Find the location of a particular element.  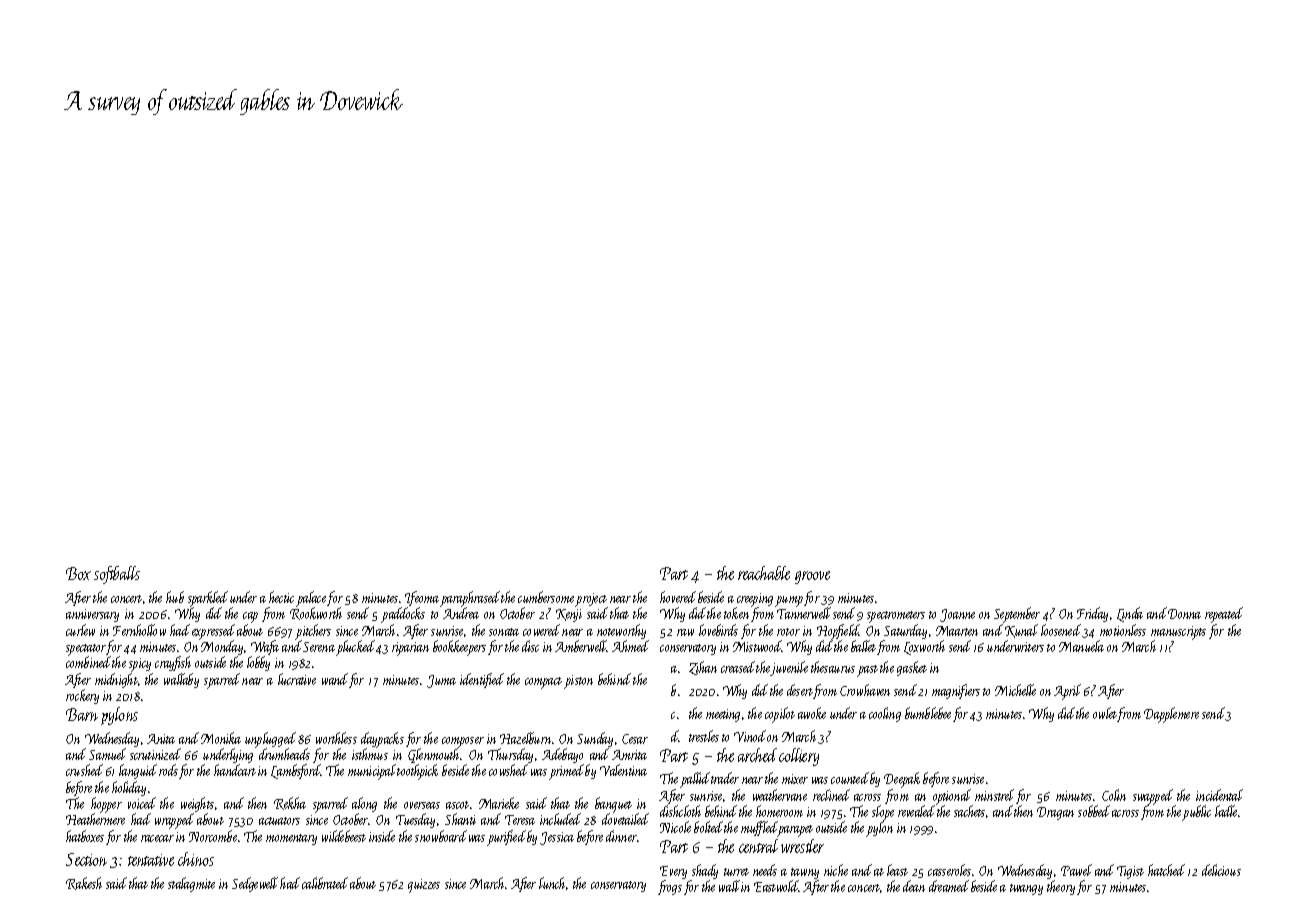

Manuela is located at coordinates (1081, 646).
